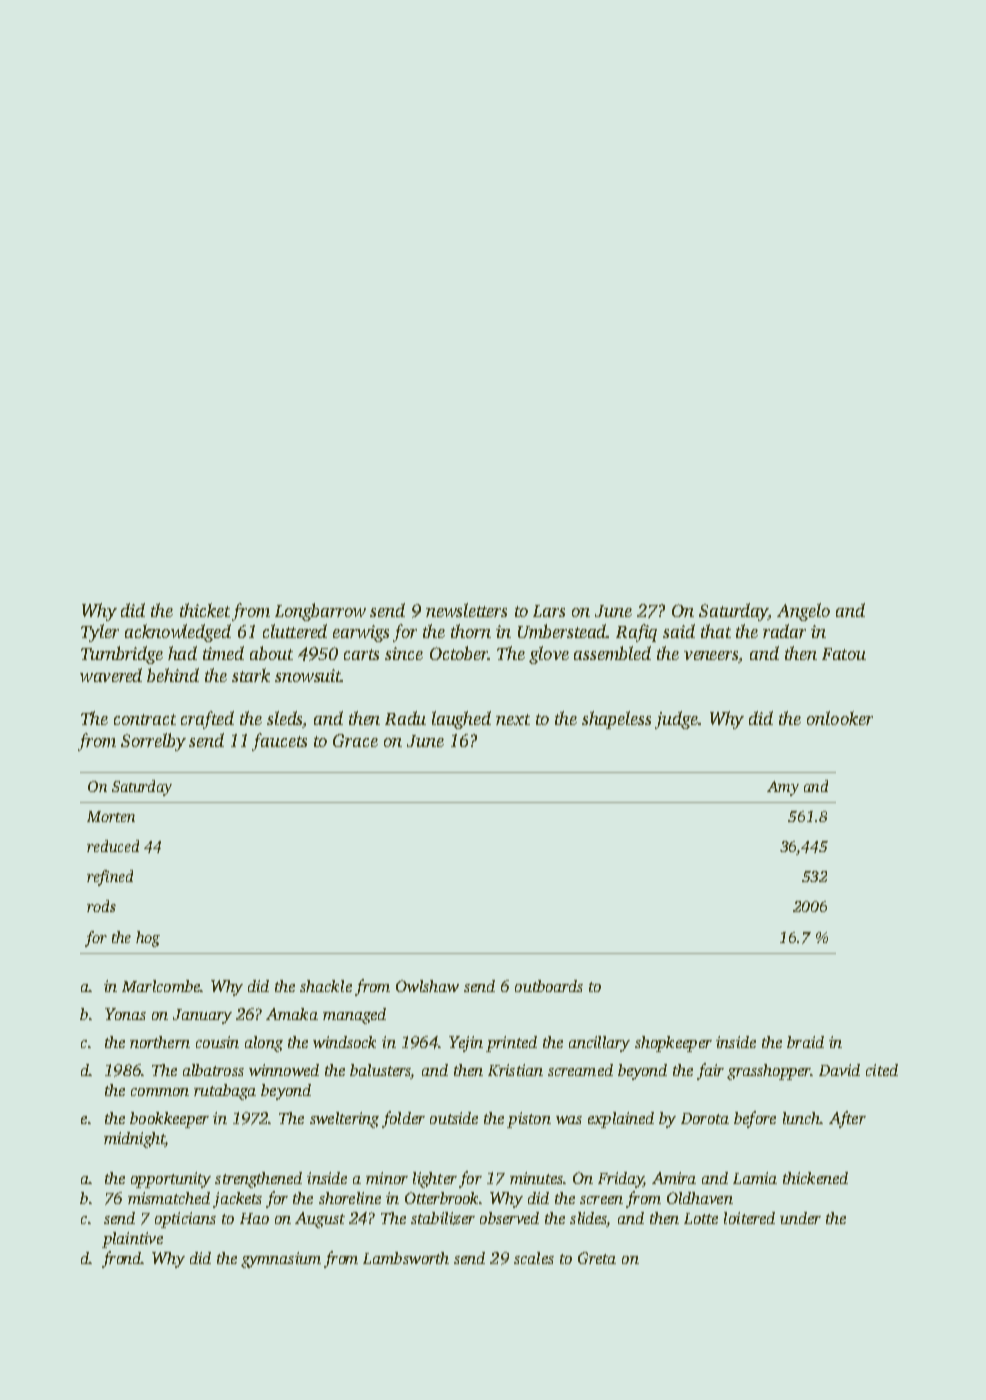 This screenshot has height=1400, width=986. What do you see at coordinates (803, 612) in the screenshot?
I see `Angelo` at bounding box center [803, 612].
